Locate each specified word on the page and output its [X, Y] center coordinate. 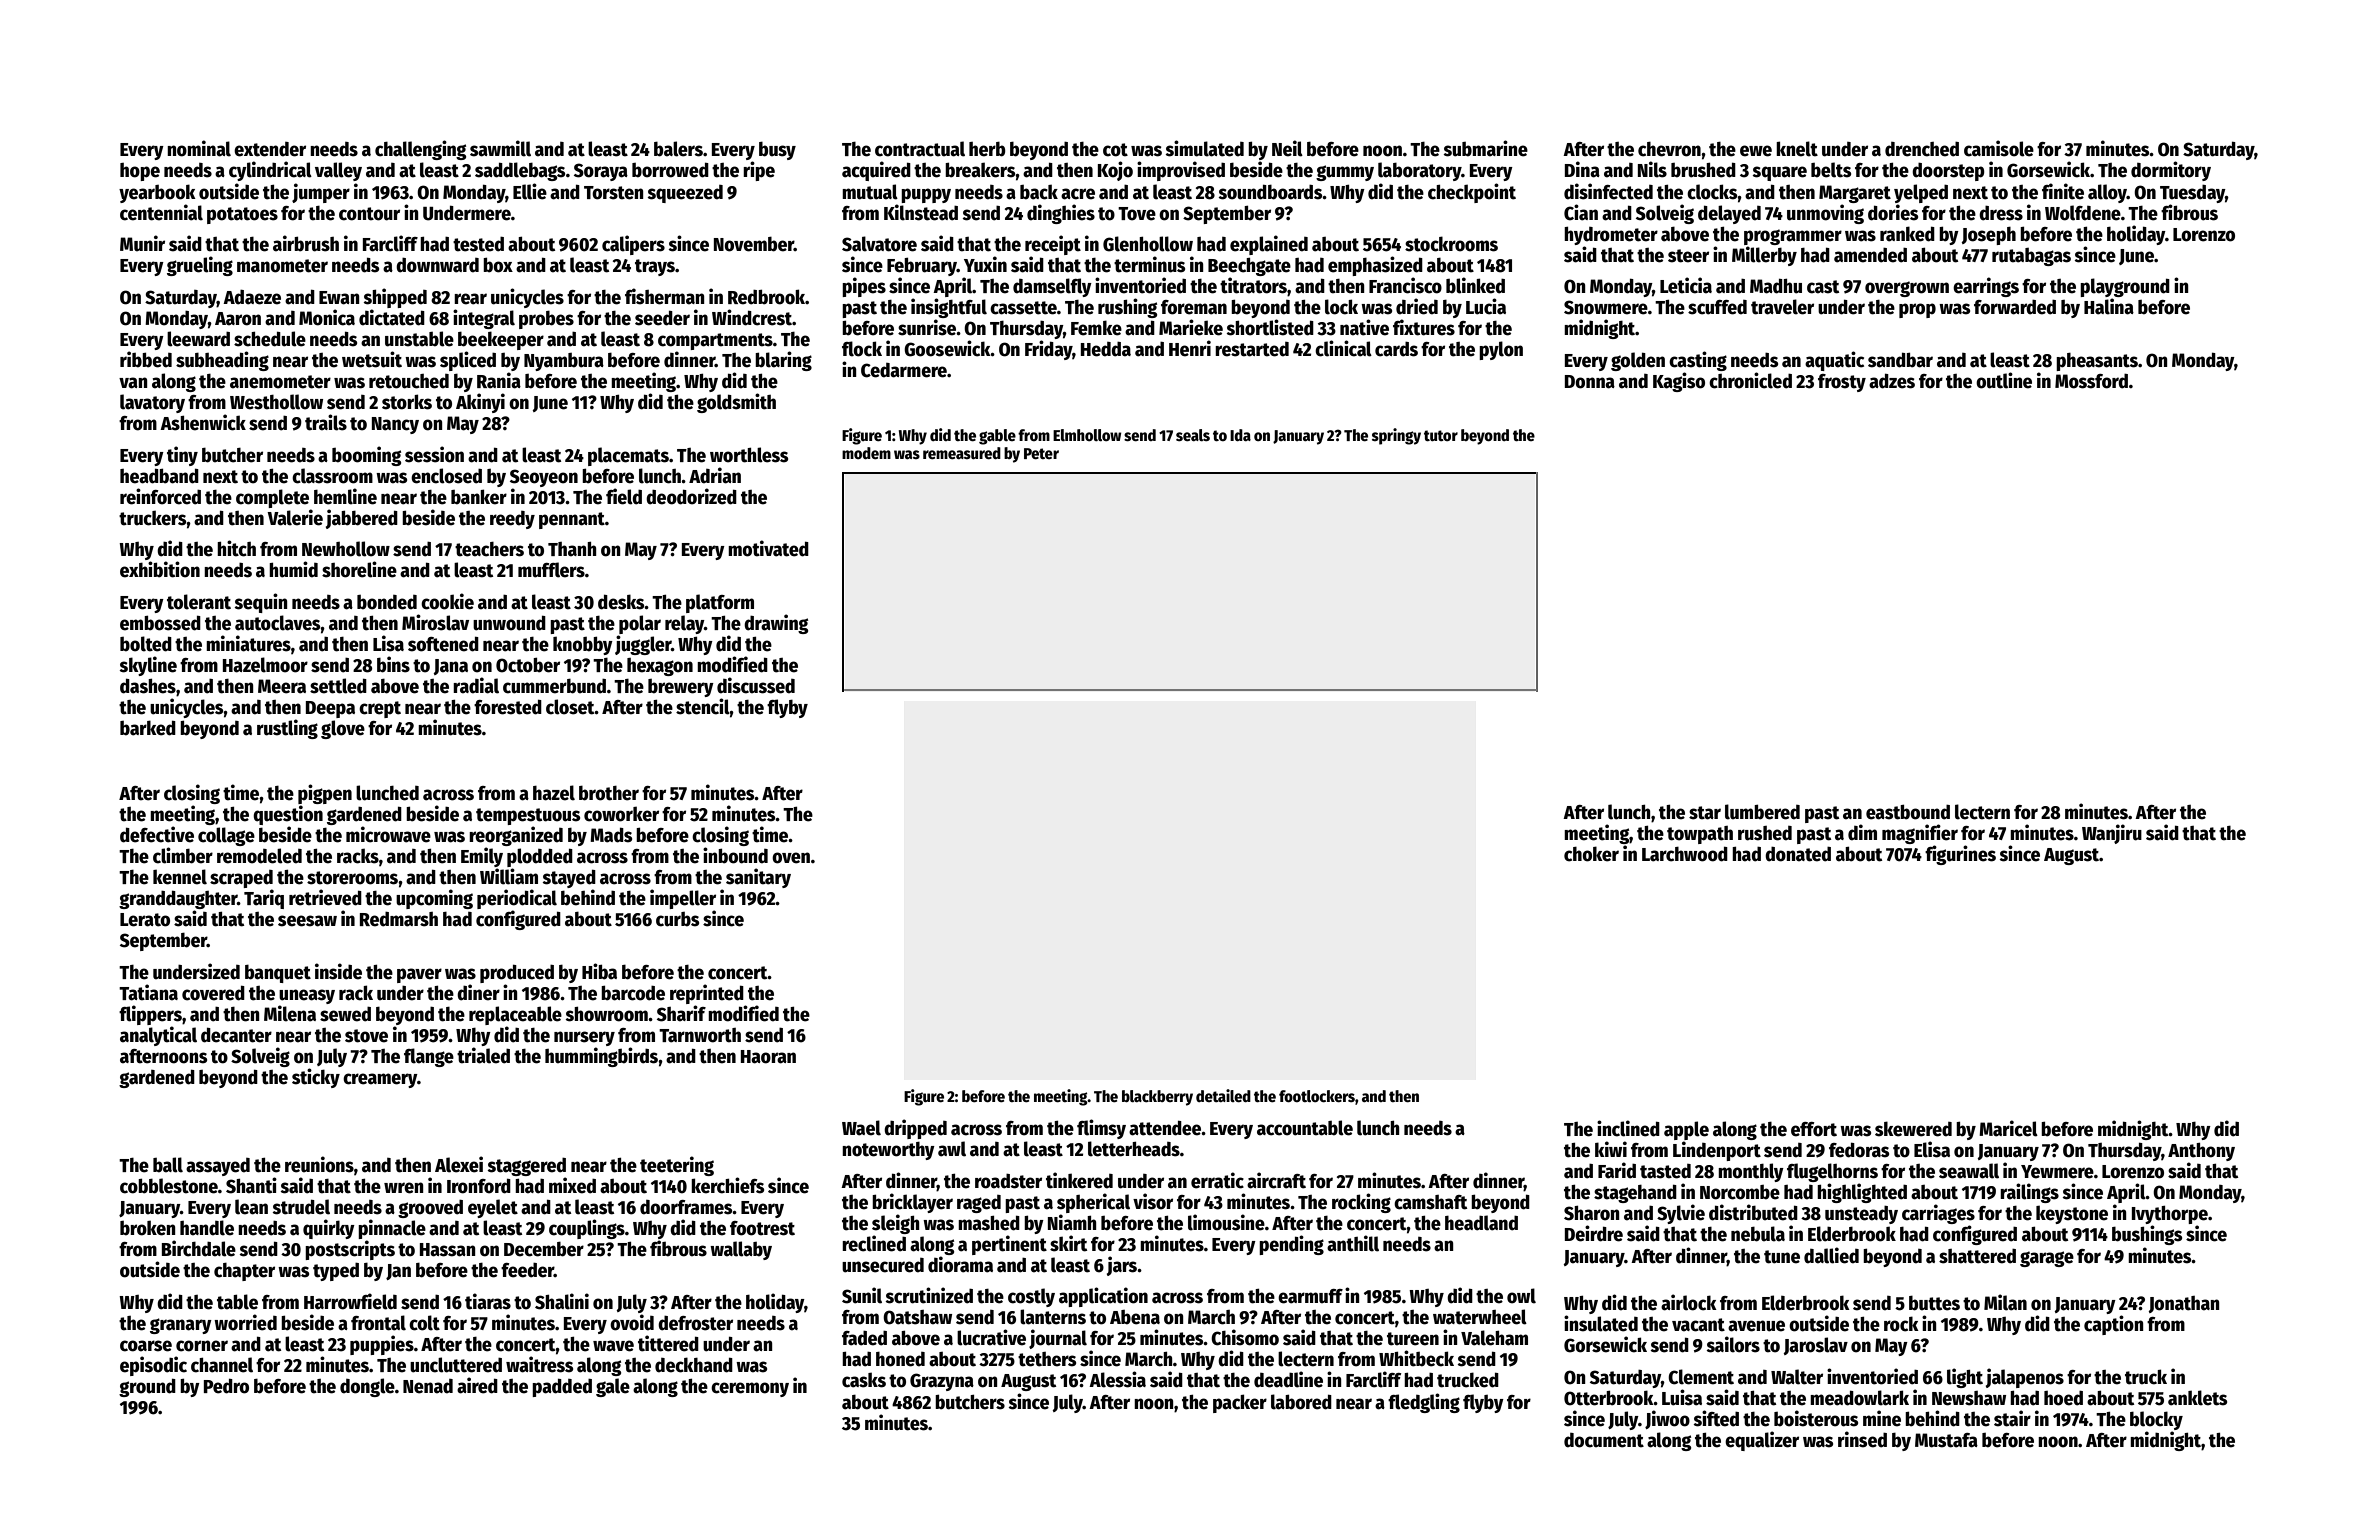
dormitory [2171, 171]
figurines [1960, 855]
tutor [1441, 435]
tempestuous [528, 816]
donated [1798, 854]
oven [791, 858]
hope [140, 172]
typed [336, 1271]
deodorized [691, 496]
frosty [1842, 383]
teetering [677, 1166]
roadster [1008, 1181]
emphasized [1375, 266]
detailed [1223, 1096]
